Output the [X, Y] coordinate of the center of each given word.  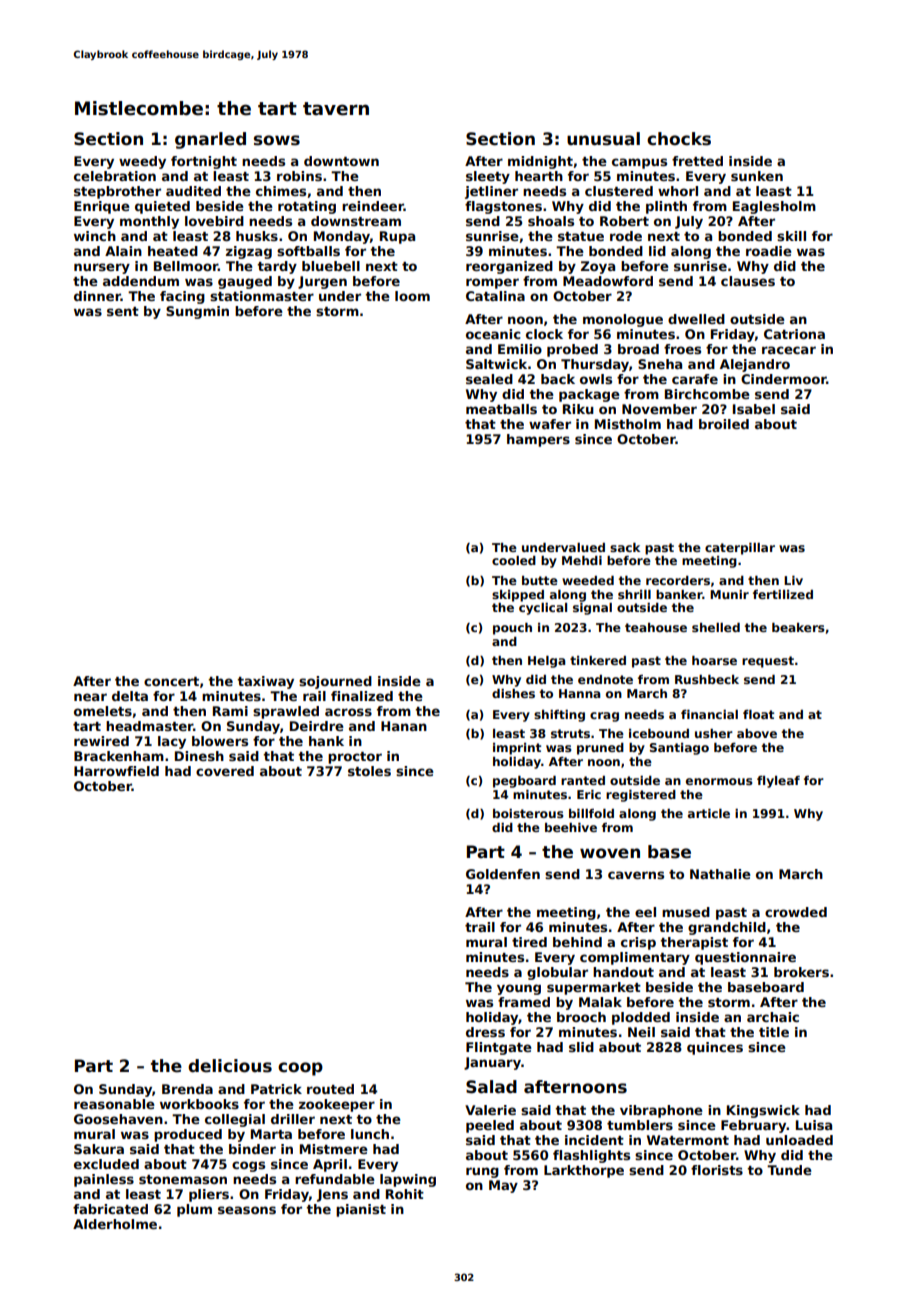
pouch [512, 629]
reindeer [373, 206]
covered [225, 771]
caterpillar [740, 549]
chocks [679, 139]
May [503, 1186]
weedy [142, 162]
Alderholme [115, 1224]
